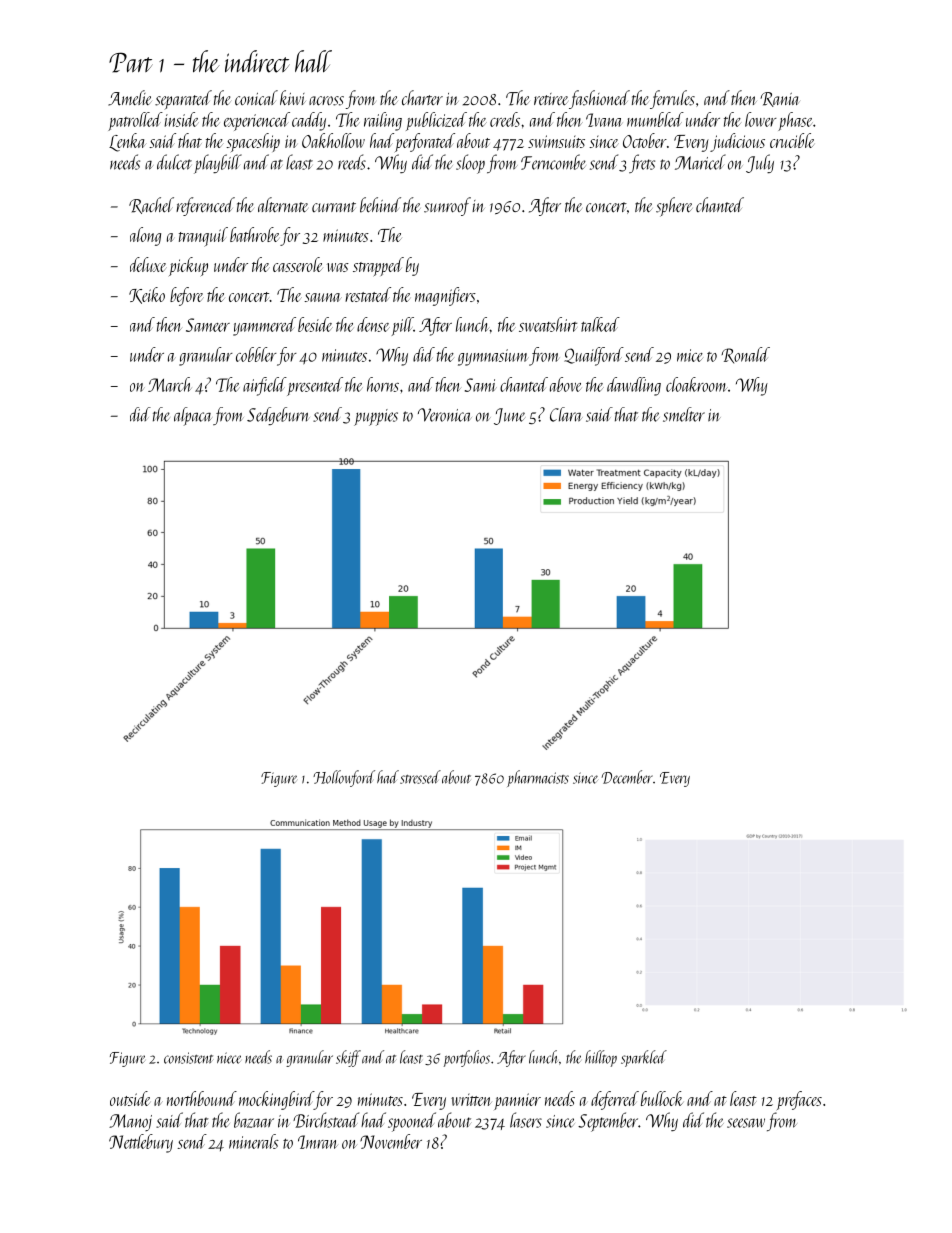  What do you see at coordinates (257, 61) in the screenshot?
I see `indirect` at bounding box center [257, 61].
